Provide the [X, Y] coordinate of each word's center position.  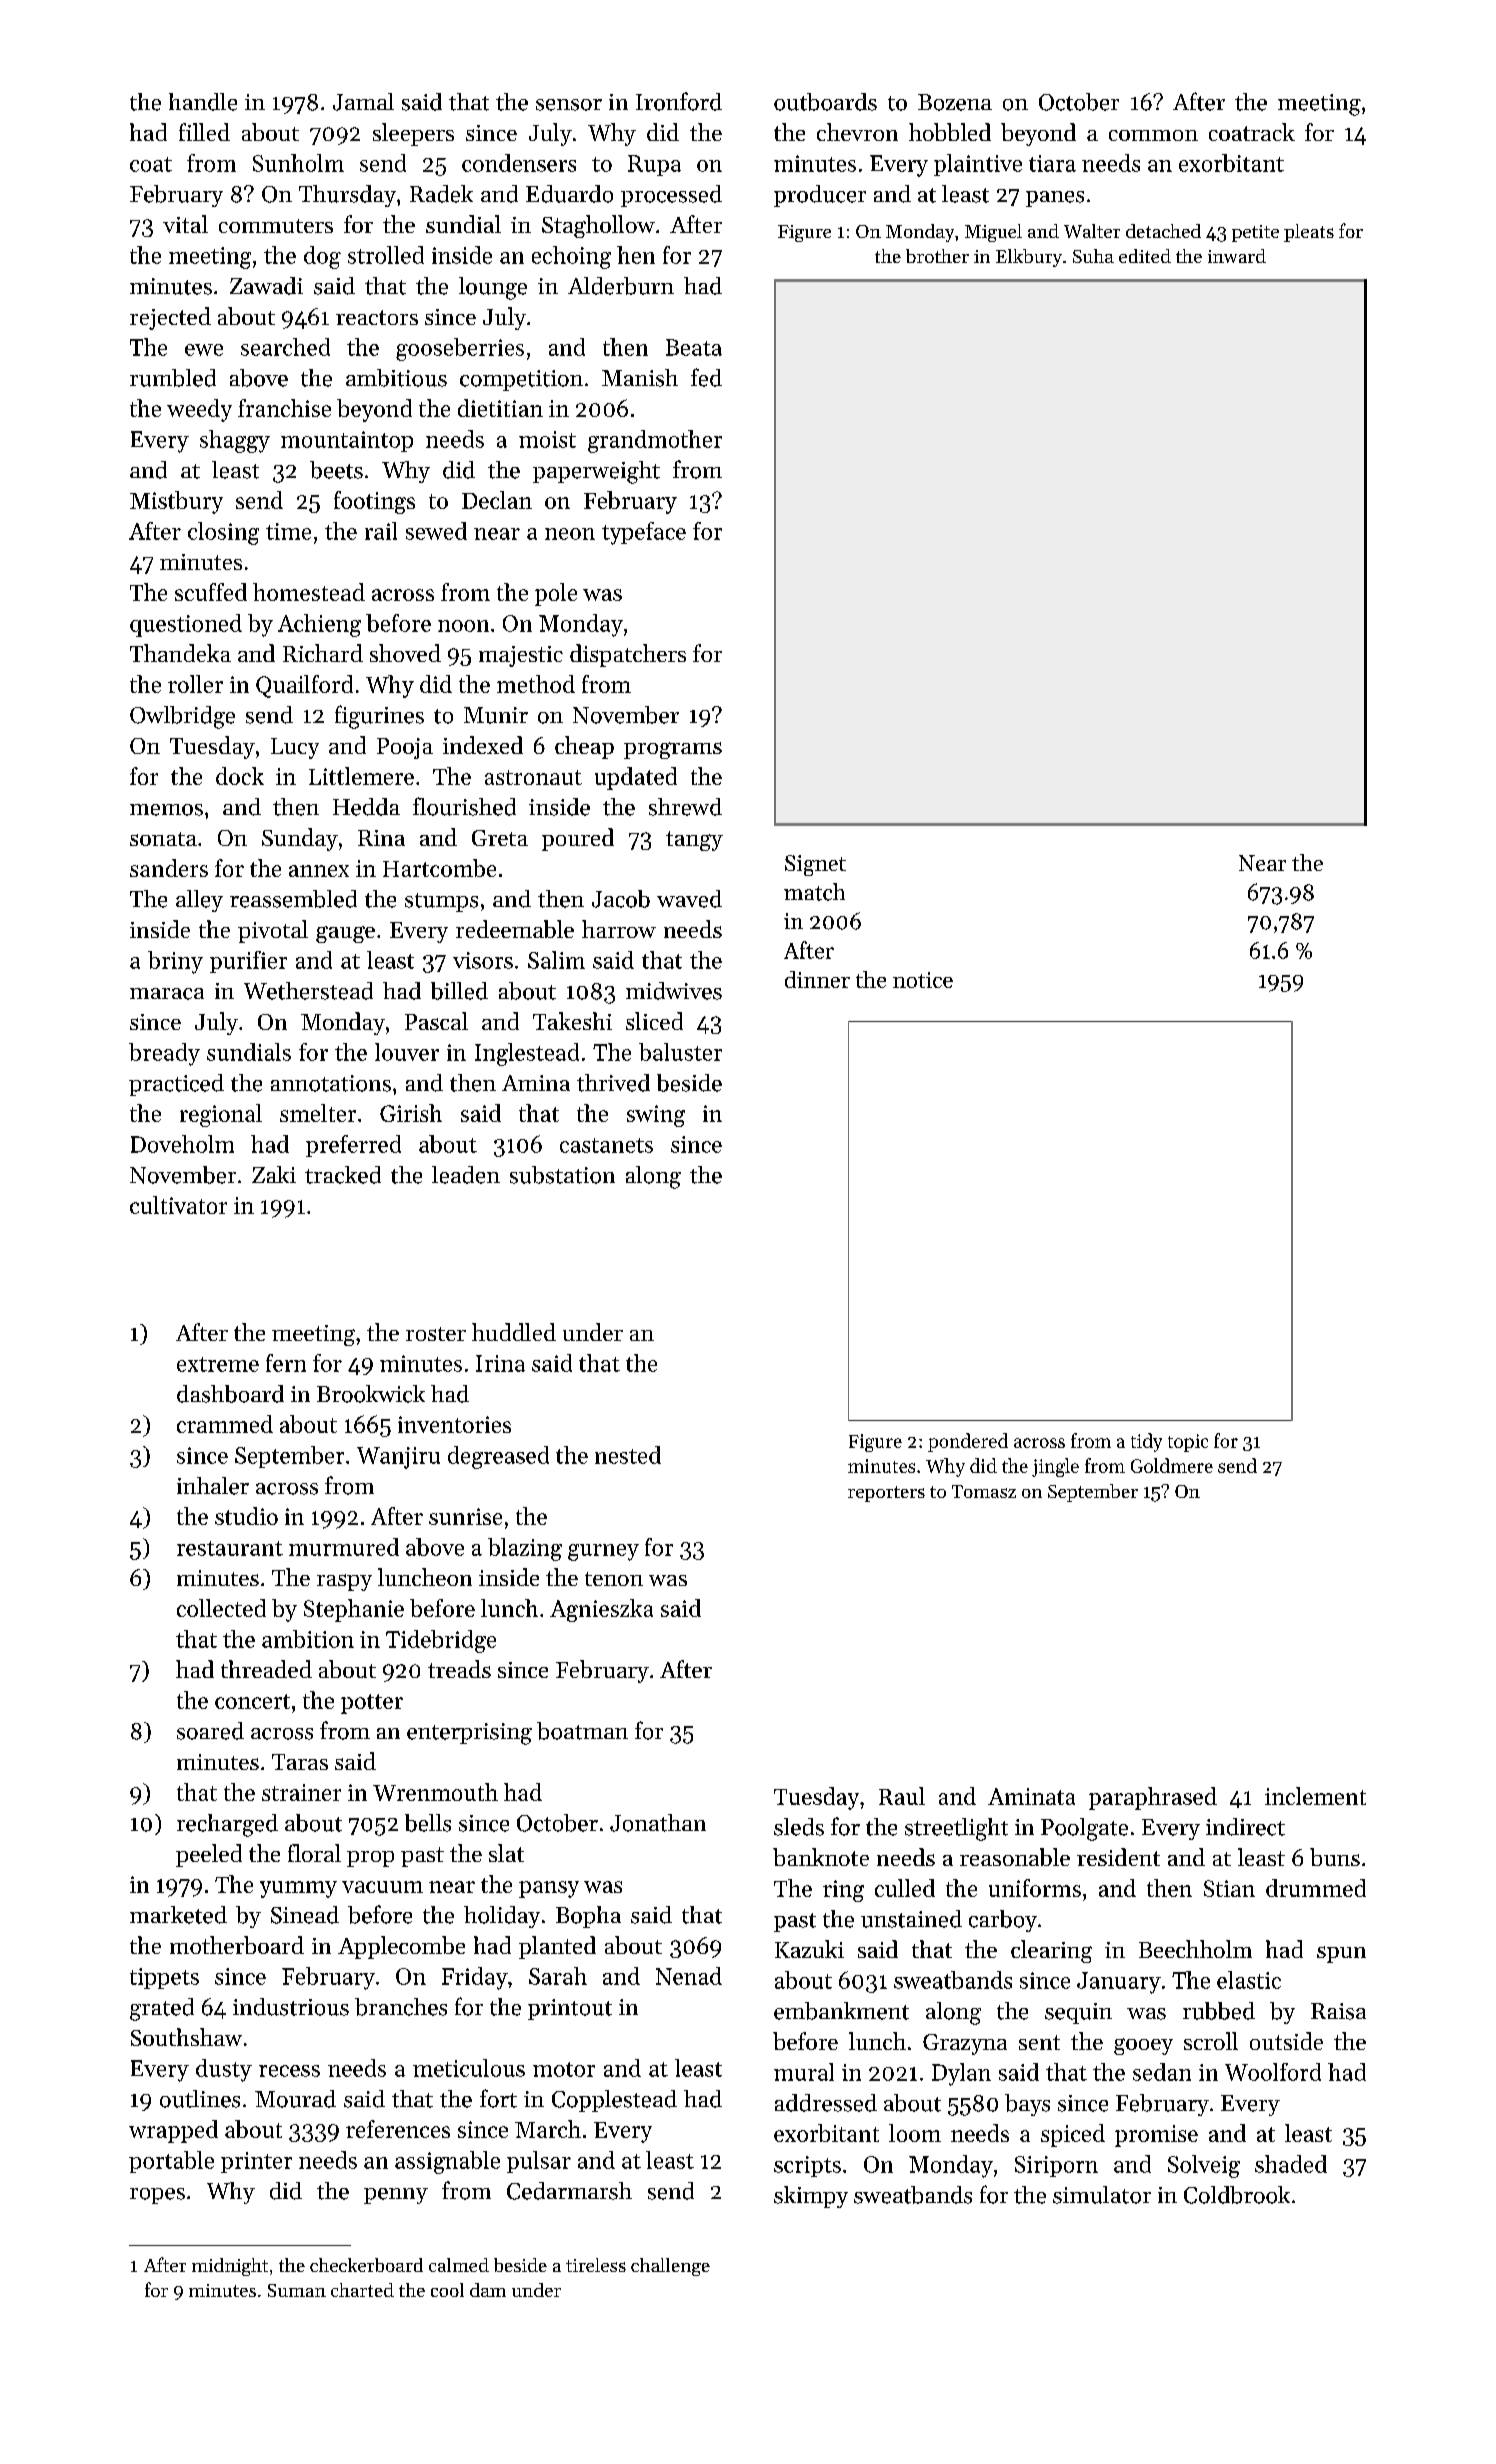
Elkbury [1029, 258]
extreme [218, 1364]
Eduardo [569, 194]
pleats [1309, 233]
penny [396, 2196]
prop [370, 1859]
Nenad [689, 1976]
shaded [1291, 2164]
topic [1188, 1443]
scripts [807, 2166]
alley [199, 901]
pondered [968, 1442]
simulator [1102, 2195]
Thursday [347, 196]
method [536, 684]
